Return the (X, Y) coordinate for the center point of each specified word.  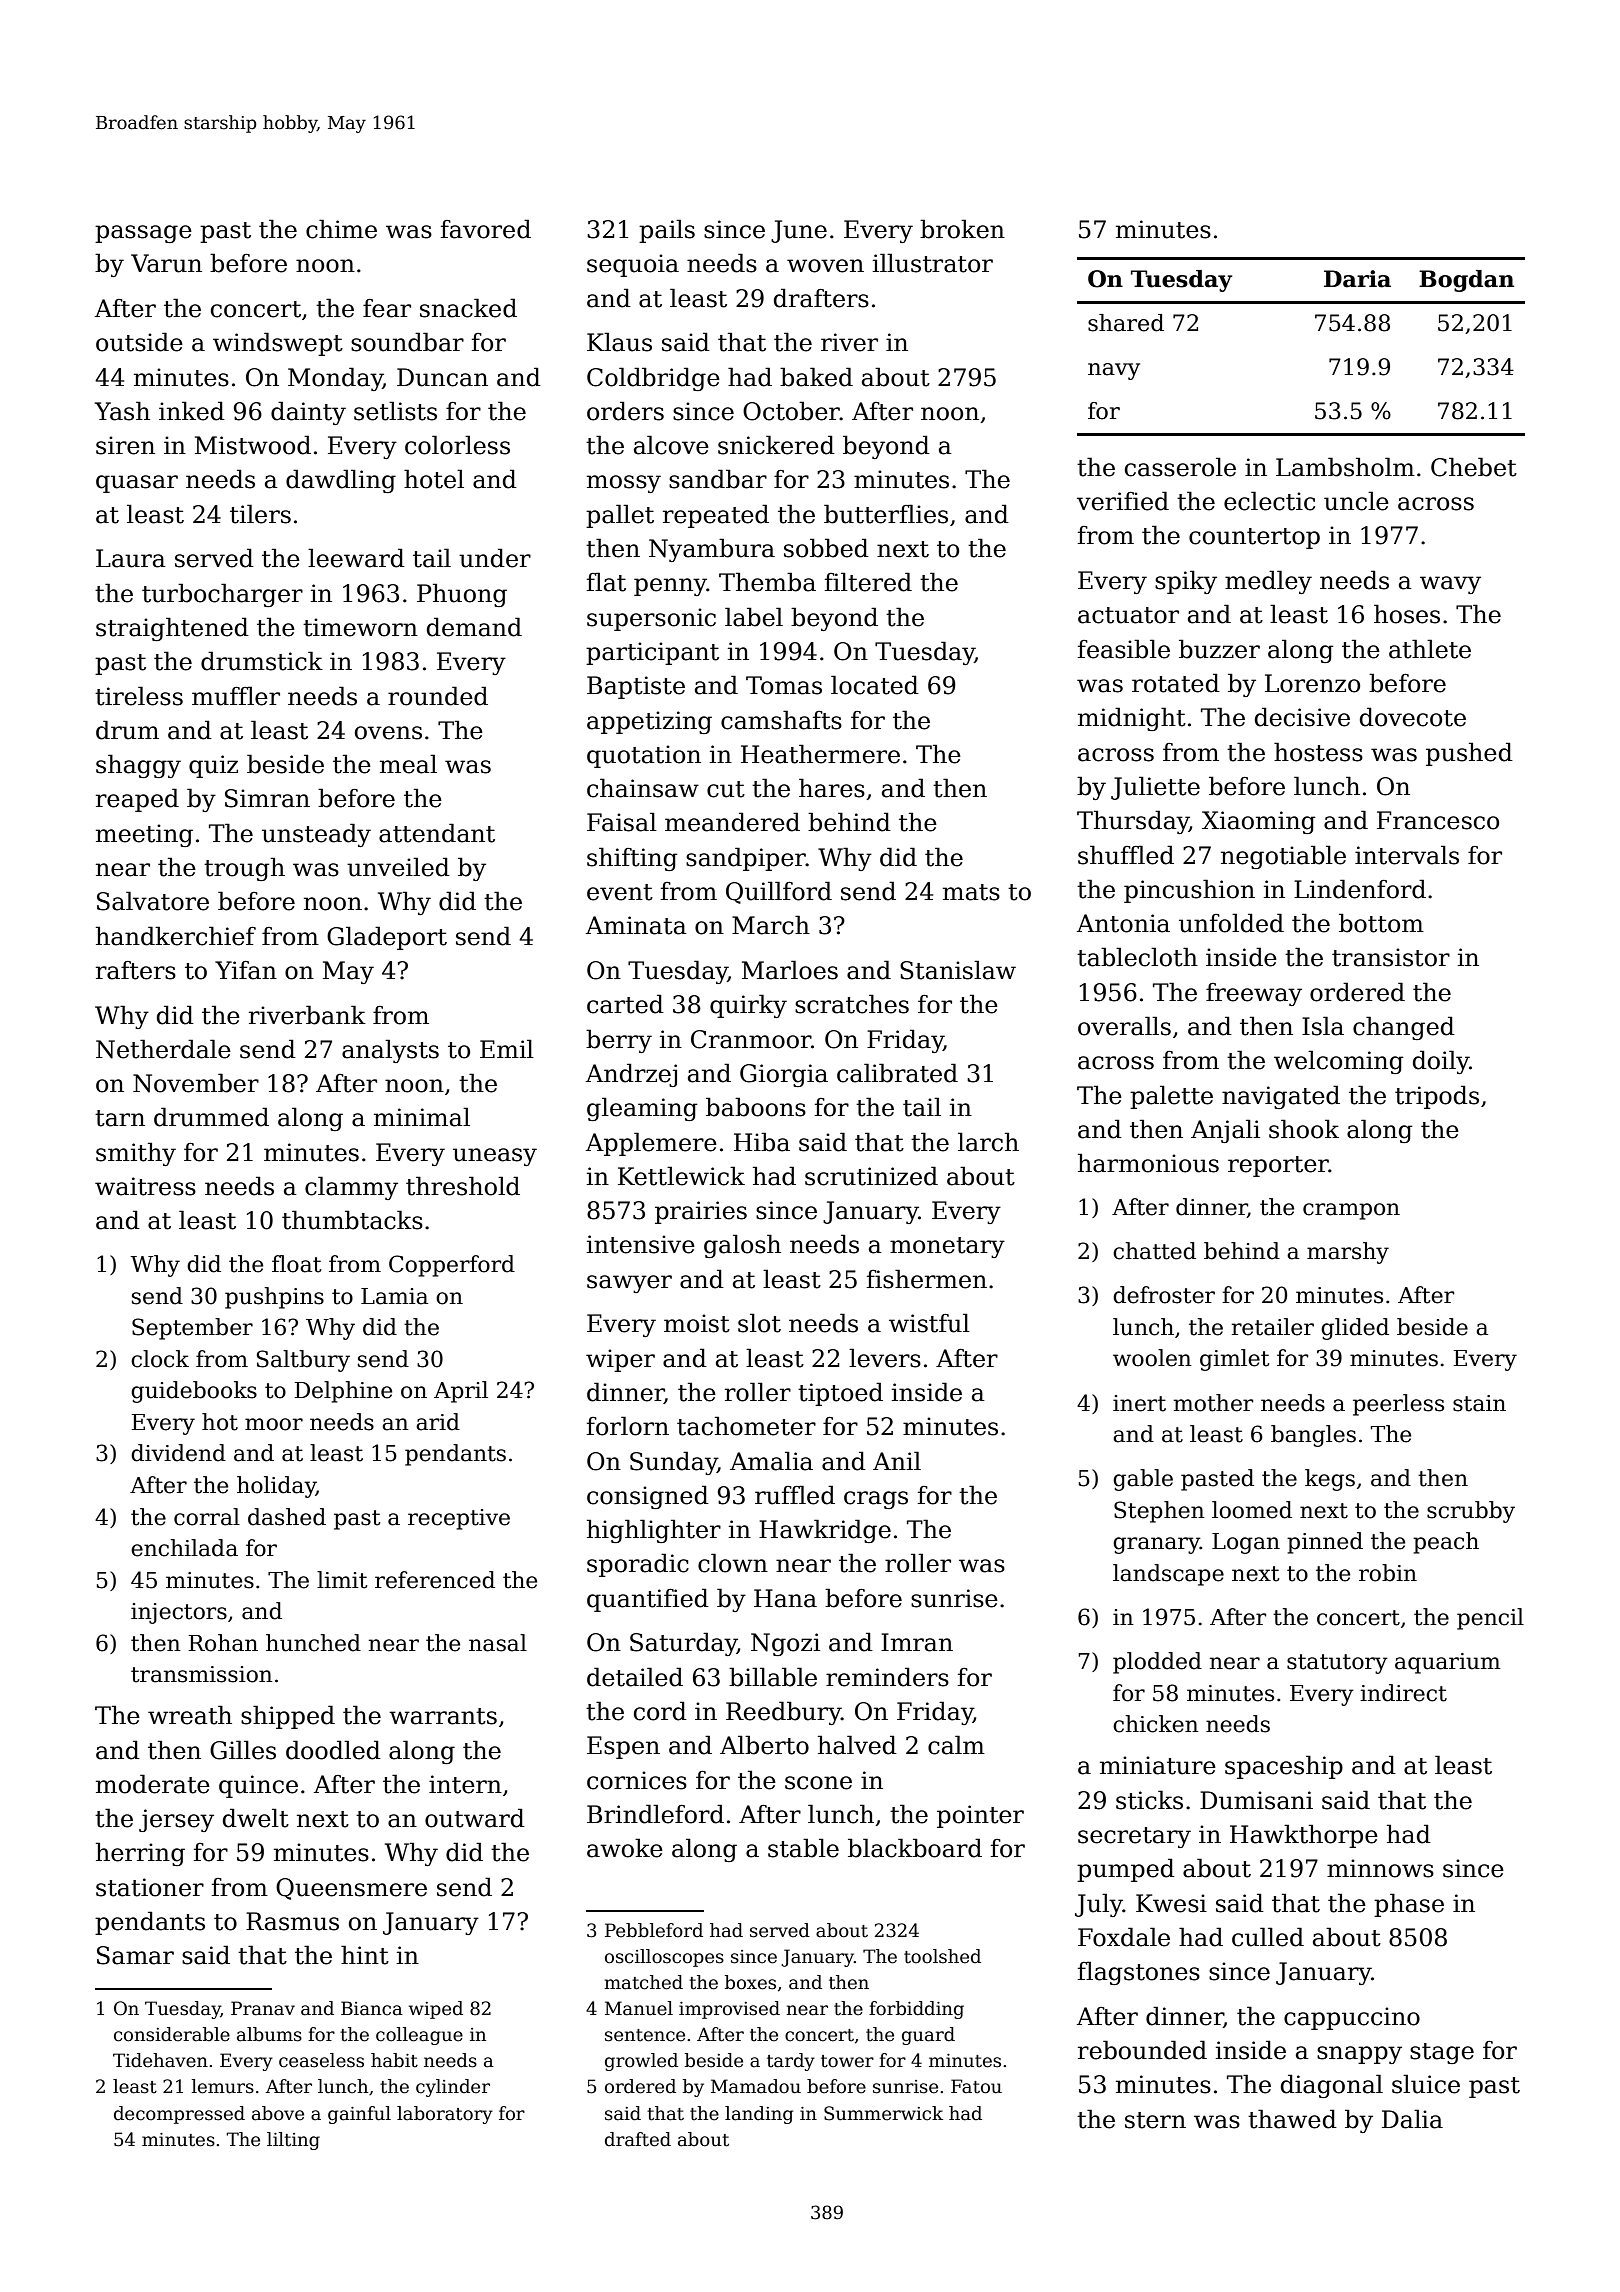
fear (387, 308)
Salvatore (153, 901)
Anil (897, 1460)
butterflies (886, 514)
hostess (1318, 752)
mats (971, 892)
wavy (1450, 585)
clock (160, 1359)
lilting (293, 2141)
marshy (1348, 1253)
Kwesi (1171, 1903)
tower (847, 2061)
